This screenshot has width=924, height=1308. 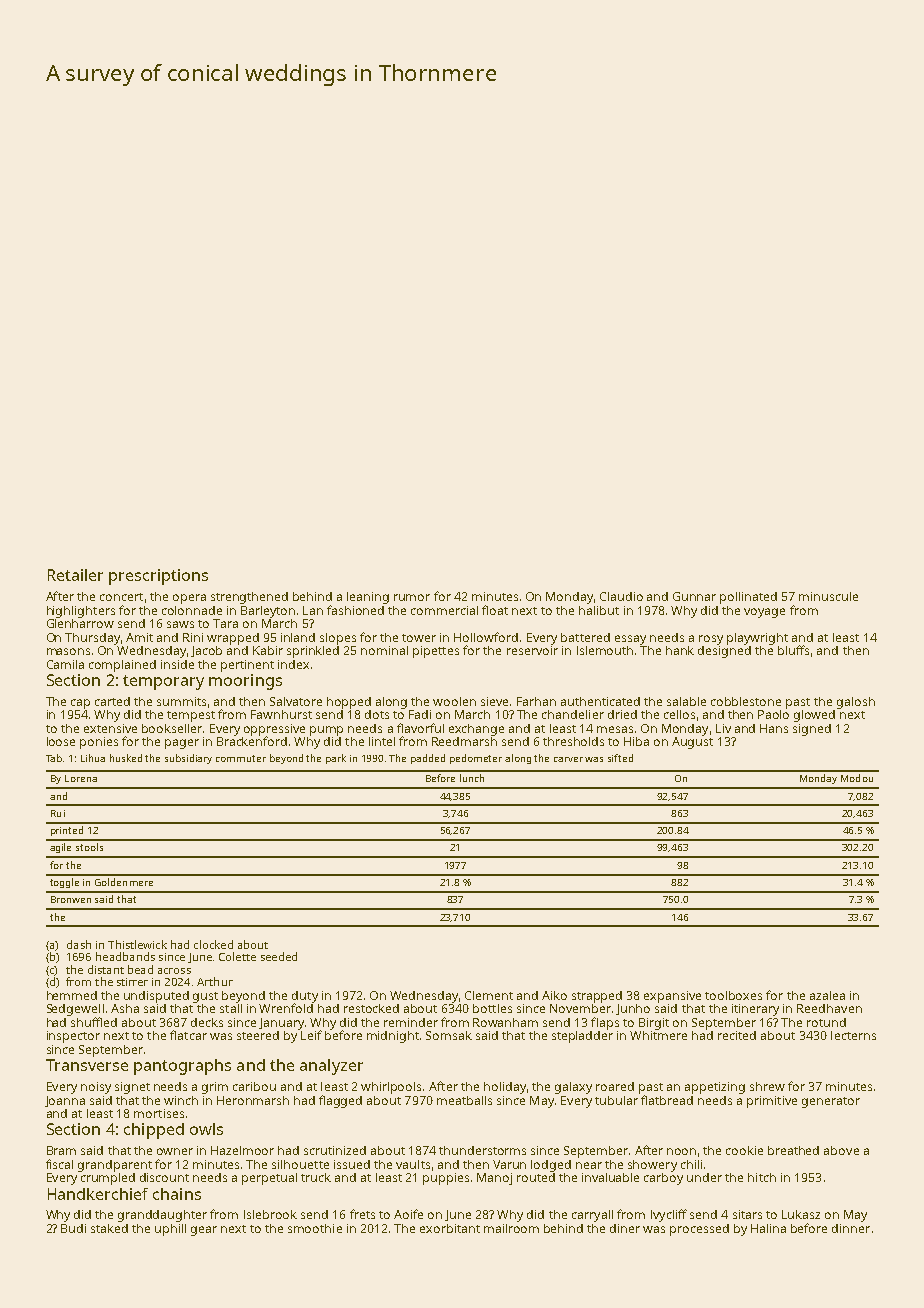 I want to click on azalea, so click(x=827, y=995).
